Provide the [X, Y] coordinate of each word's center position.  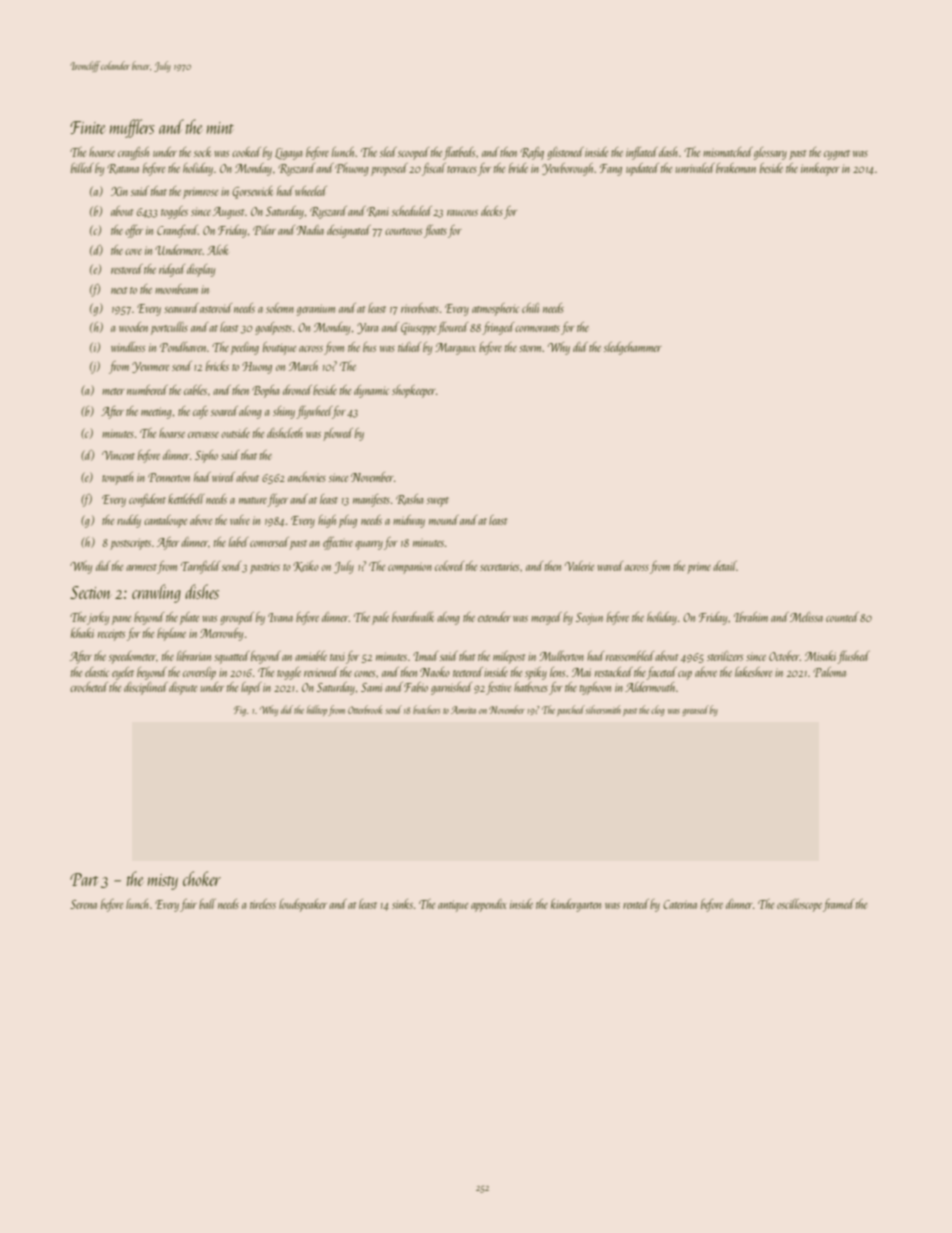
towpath [117, 478]
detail [725, 566]
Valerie [579, 566]
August [228, 213]
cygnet [837, 155]
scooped [413, 153]
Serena [83, 904]
